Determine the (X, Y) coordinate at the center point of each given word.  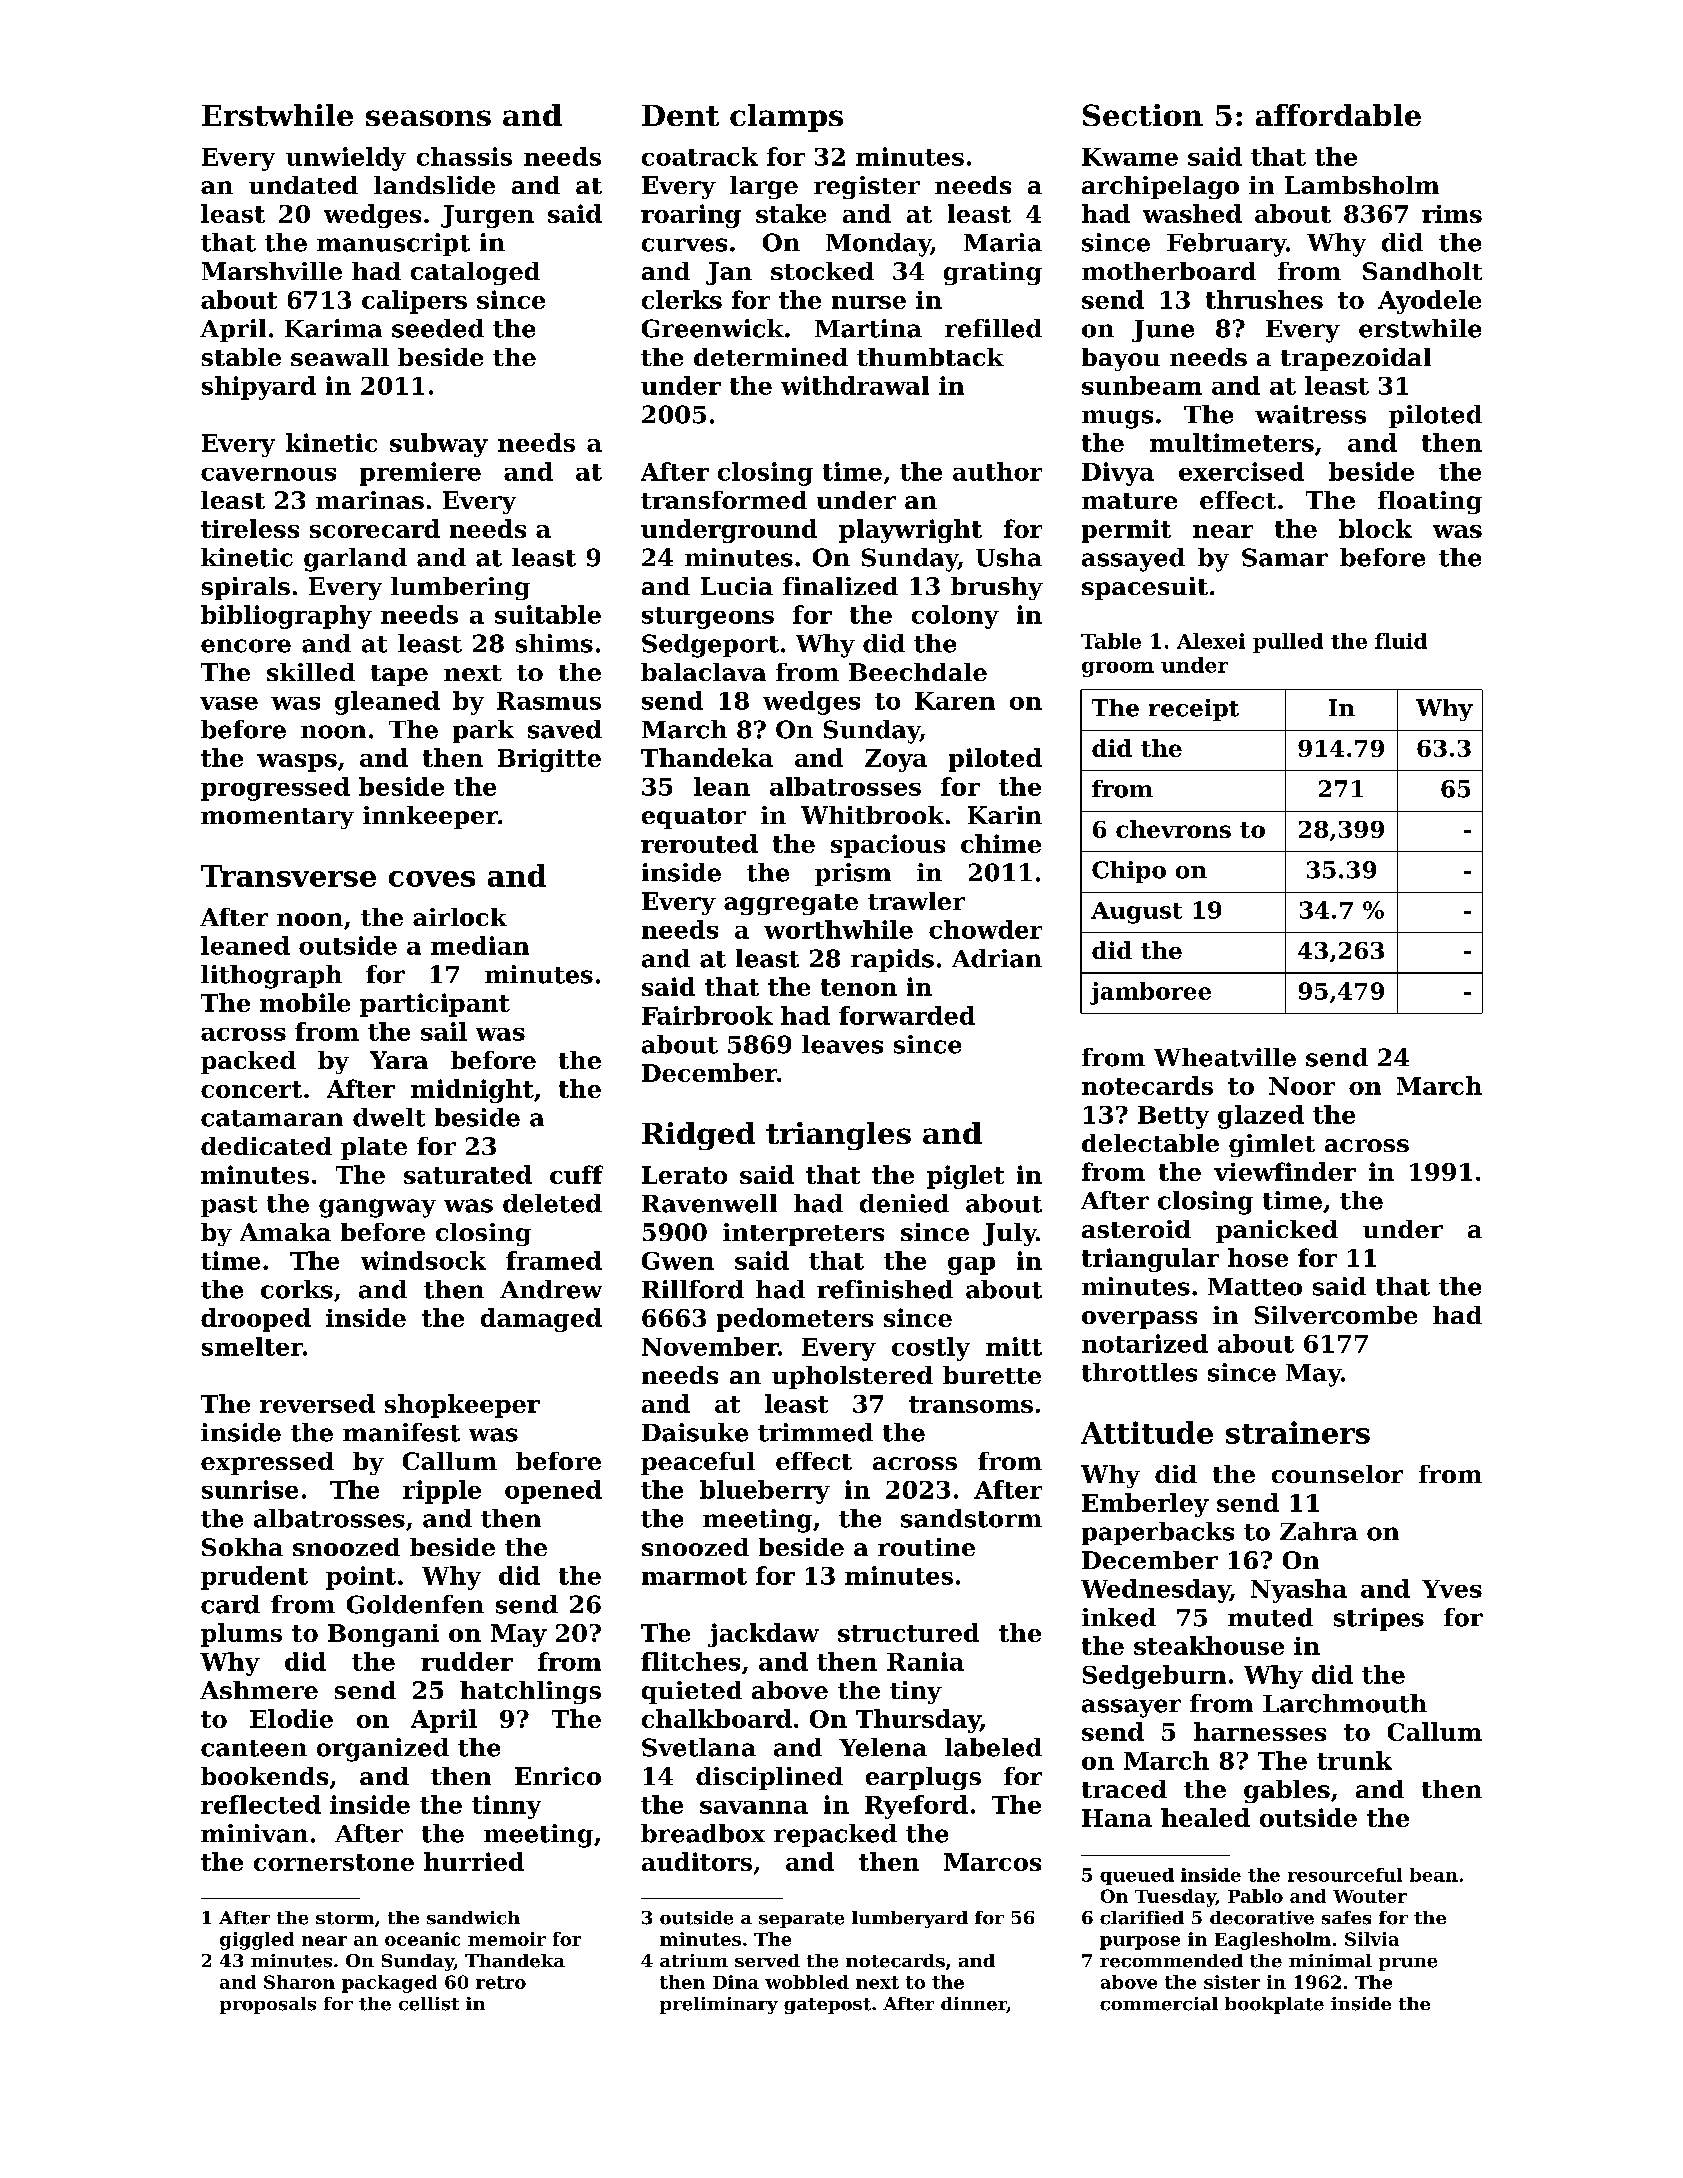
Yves (1452, 1589)
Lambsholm (1362, 185)
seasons (428, 118)
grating (993, 273)
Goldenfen (415, 1604)
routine (926, 1547)
